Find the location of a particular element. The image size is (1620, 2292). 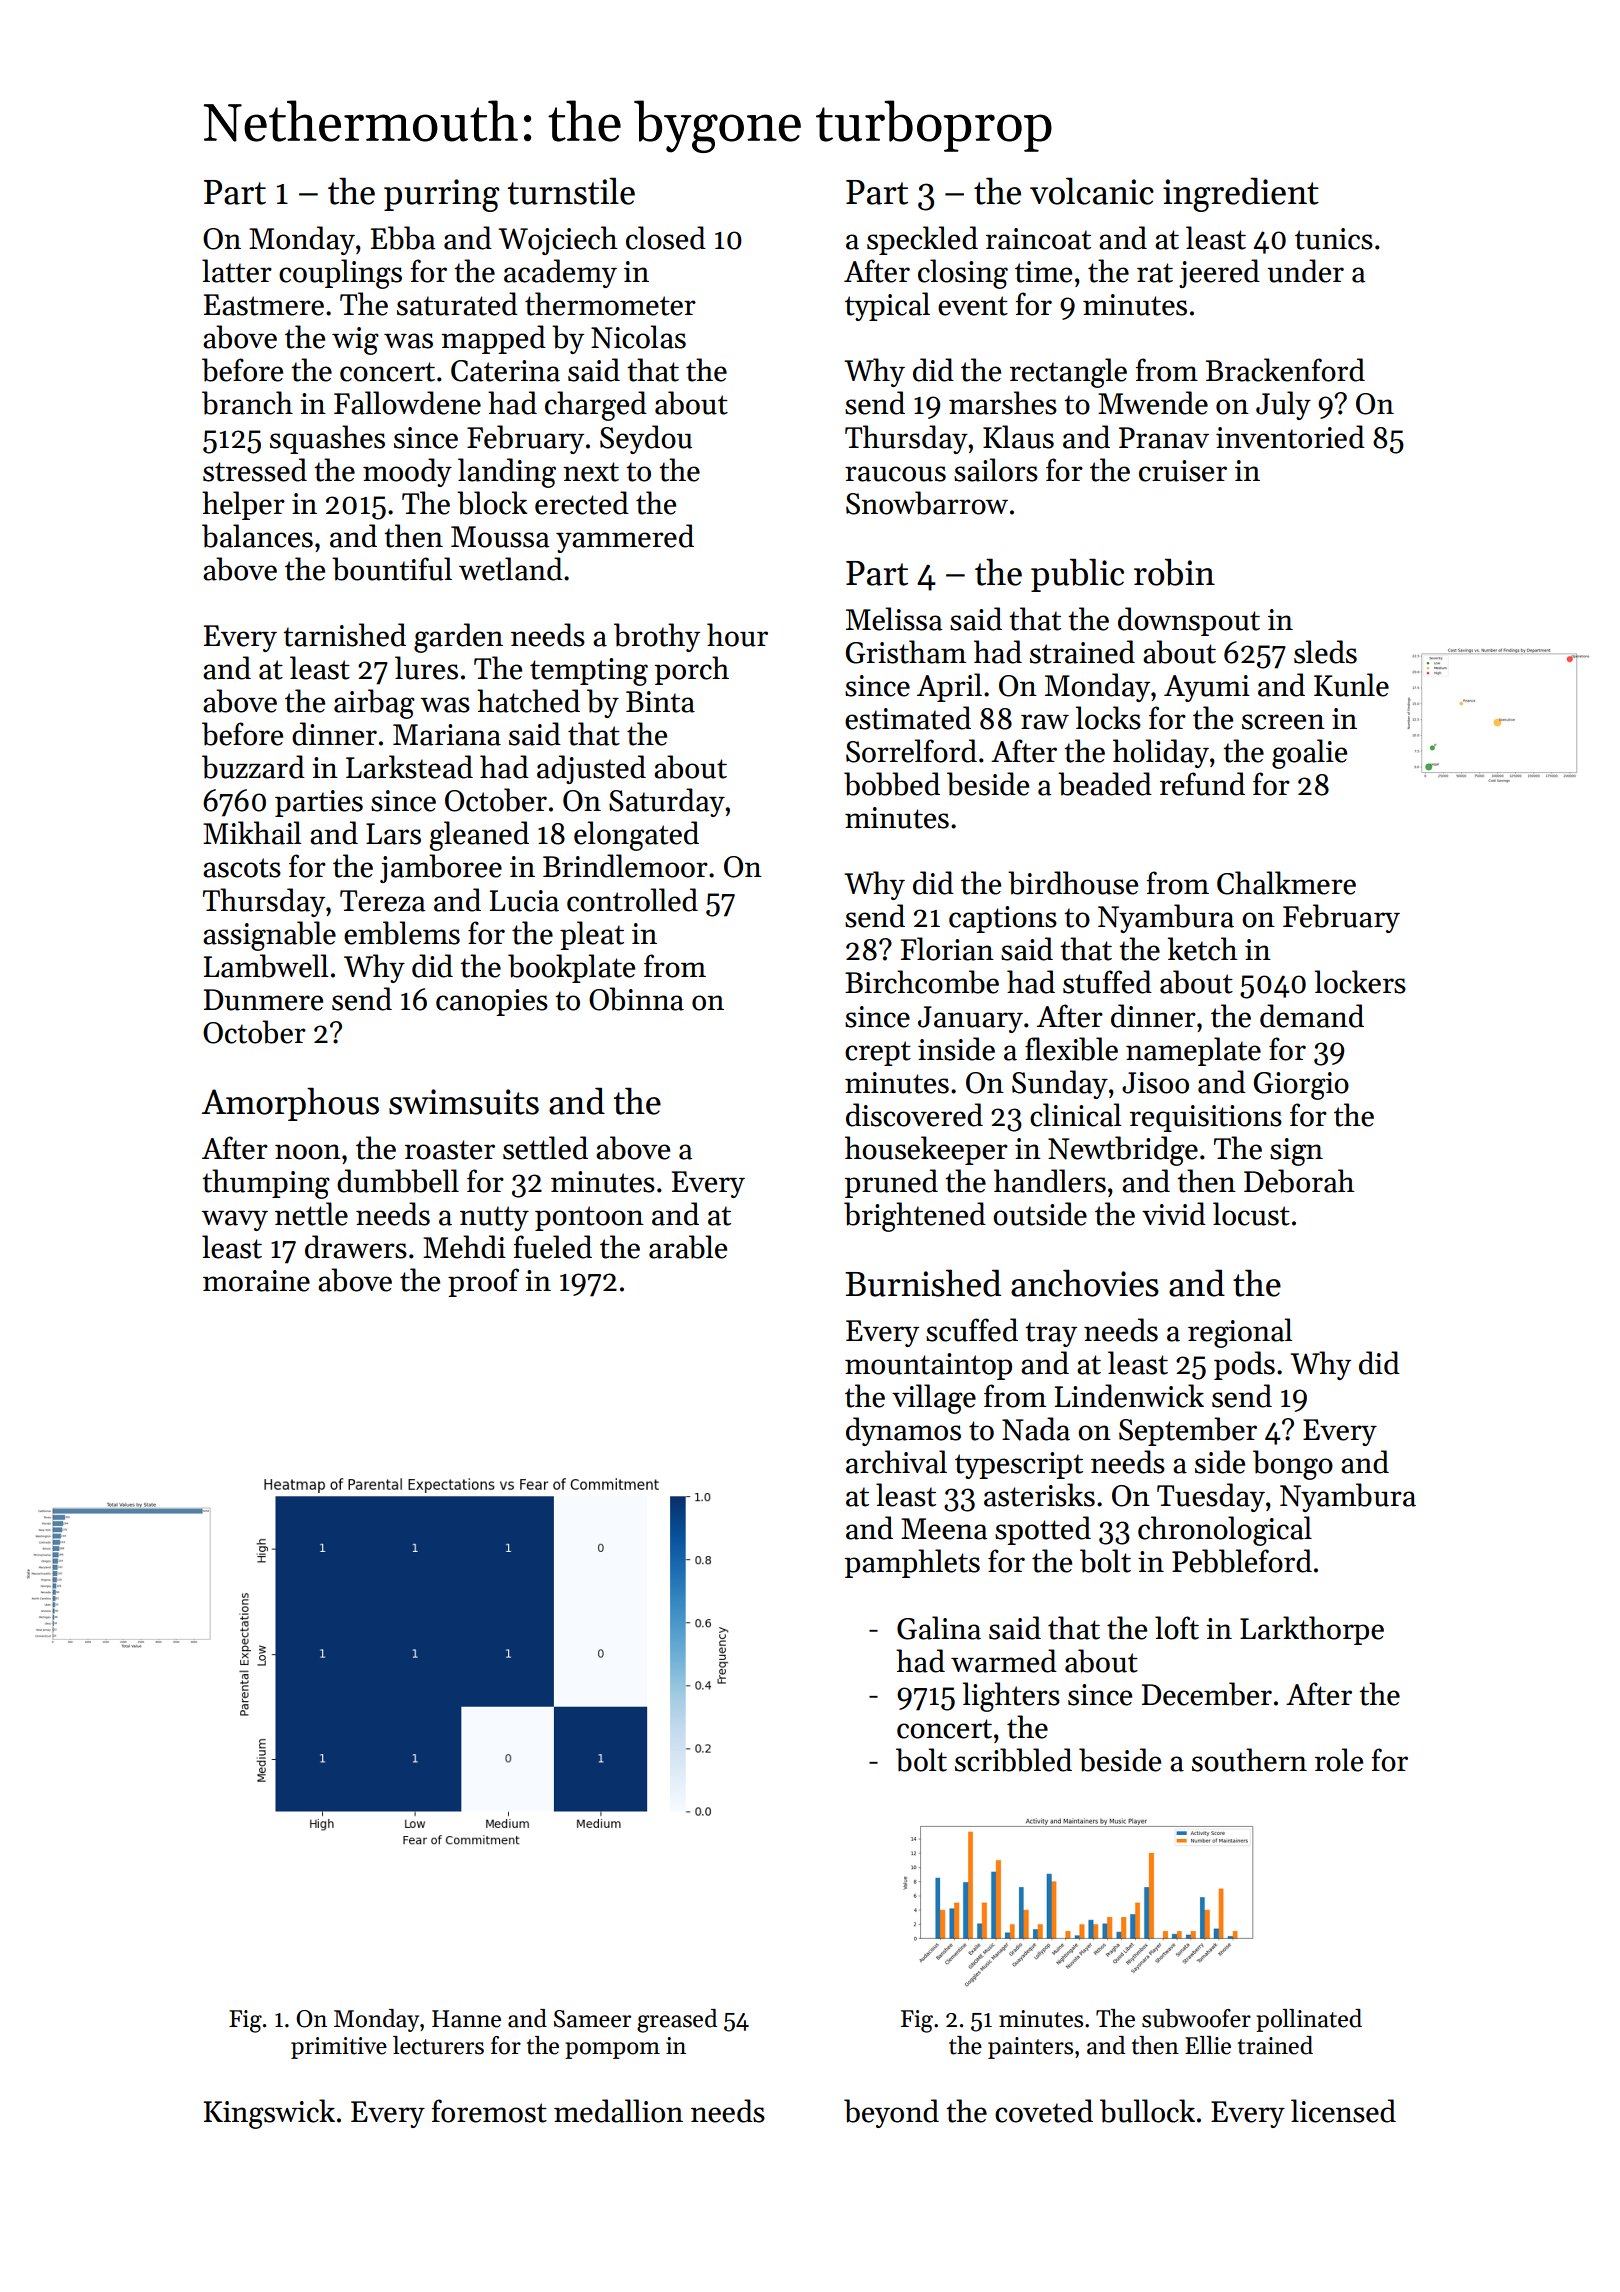

bobbed is located at coordinates (892, 784).
